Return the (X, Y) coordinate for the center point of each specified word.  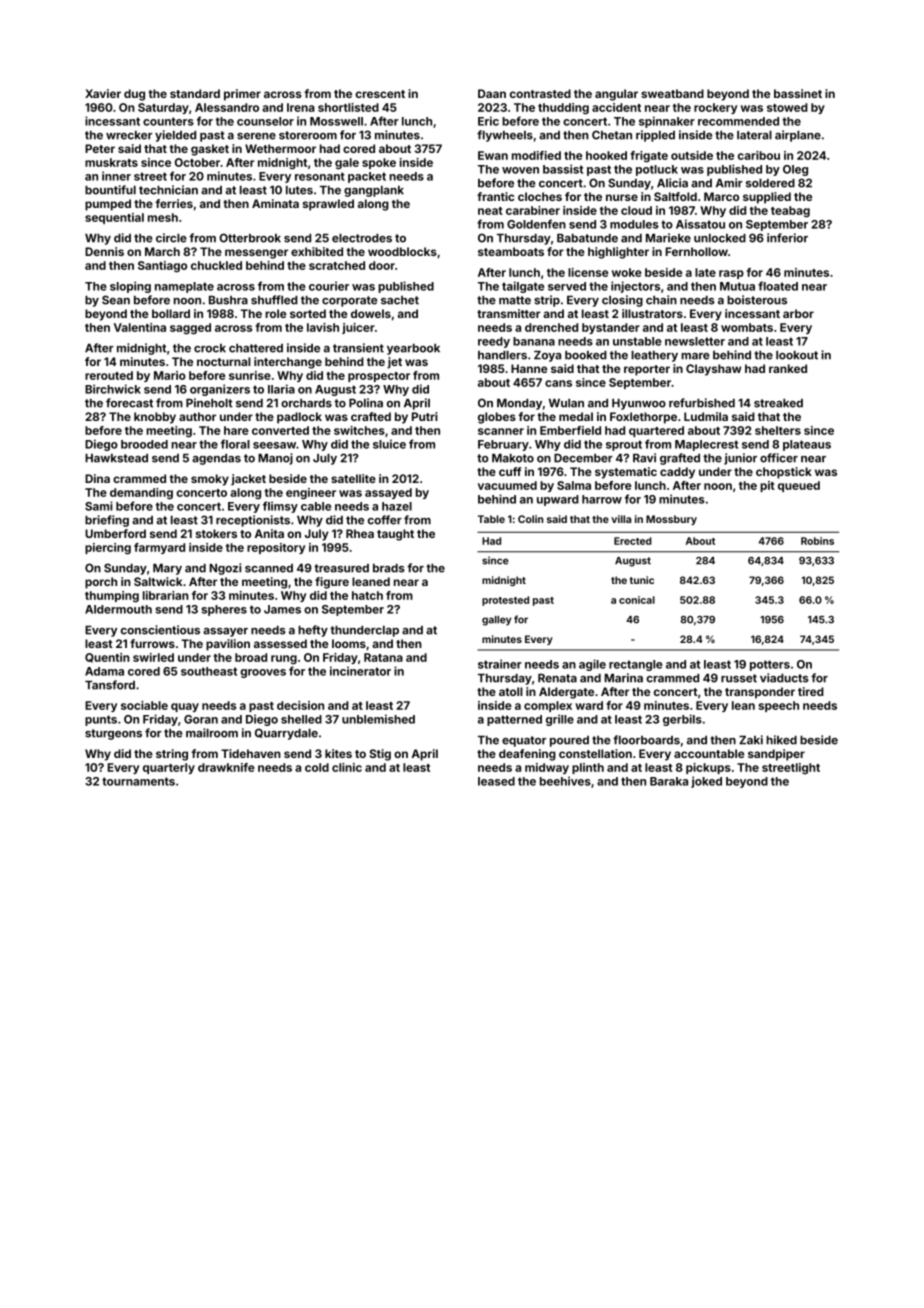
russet (739, 678)
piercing (108, 549)
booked (586, 355)
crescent (380, 94)
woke (627, 272)
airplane (798, 136)
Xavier (103, 93)
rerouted (109, 375)
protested (505, 601)
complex (548, 706)
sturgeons (113, 734)
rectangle (636, 665)
